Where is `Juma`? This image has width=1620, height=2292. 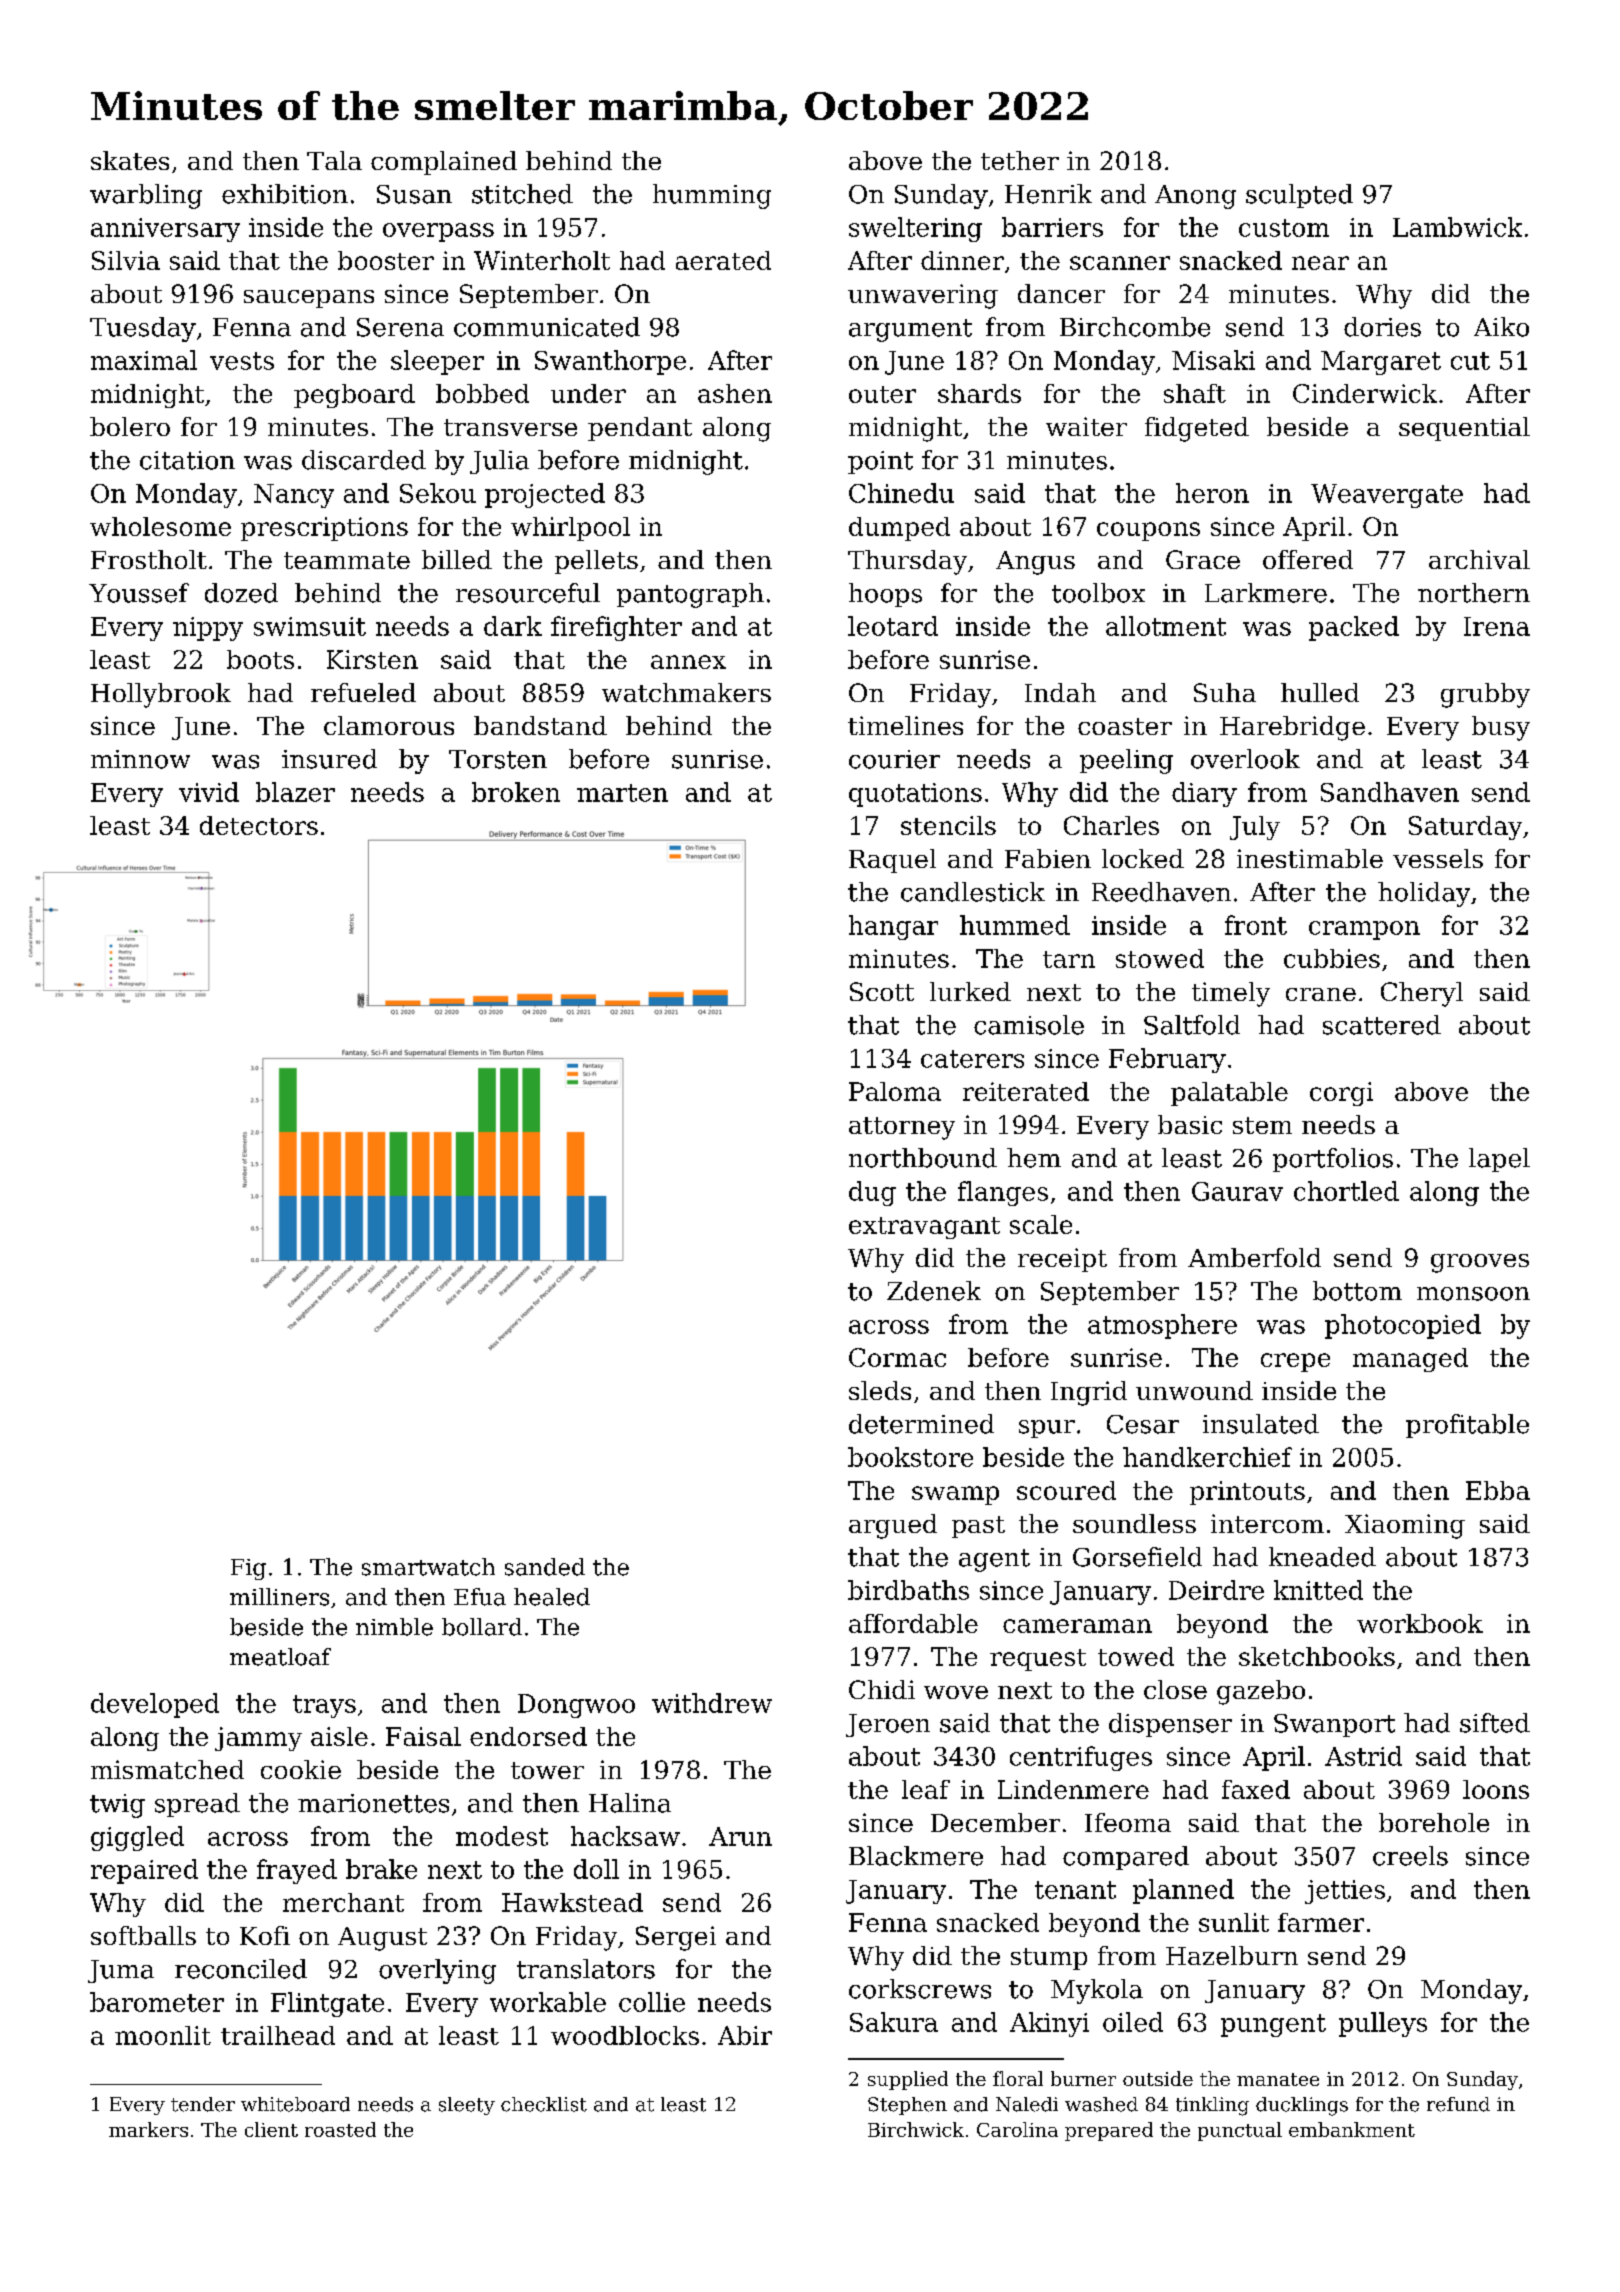 Juma is located at coordinates (121, 1971).
